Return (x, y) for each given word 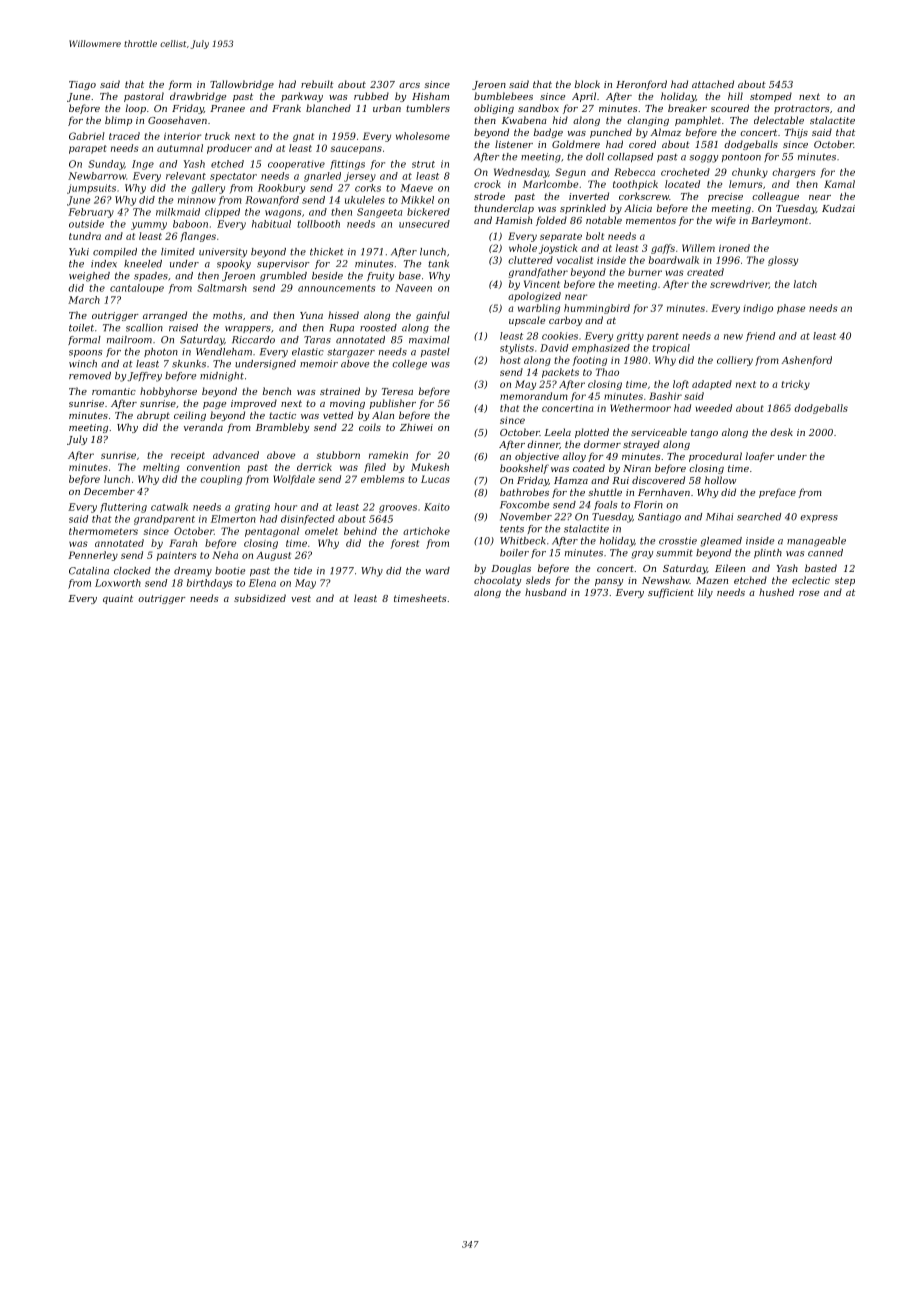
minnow (197, 200)
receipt (188, 456)
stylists (517, 349)
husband (546, 592)
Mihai (719, 517)
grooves (398, 509)
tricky (795, 385)
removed (90, 376)
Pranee (227, 108)
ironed (734, 248)
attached (713, 84)
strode (489, 196)
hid (560, 120)
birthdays (209, 584)
